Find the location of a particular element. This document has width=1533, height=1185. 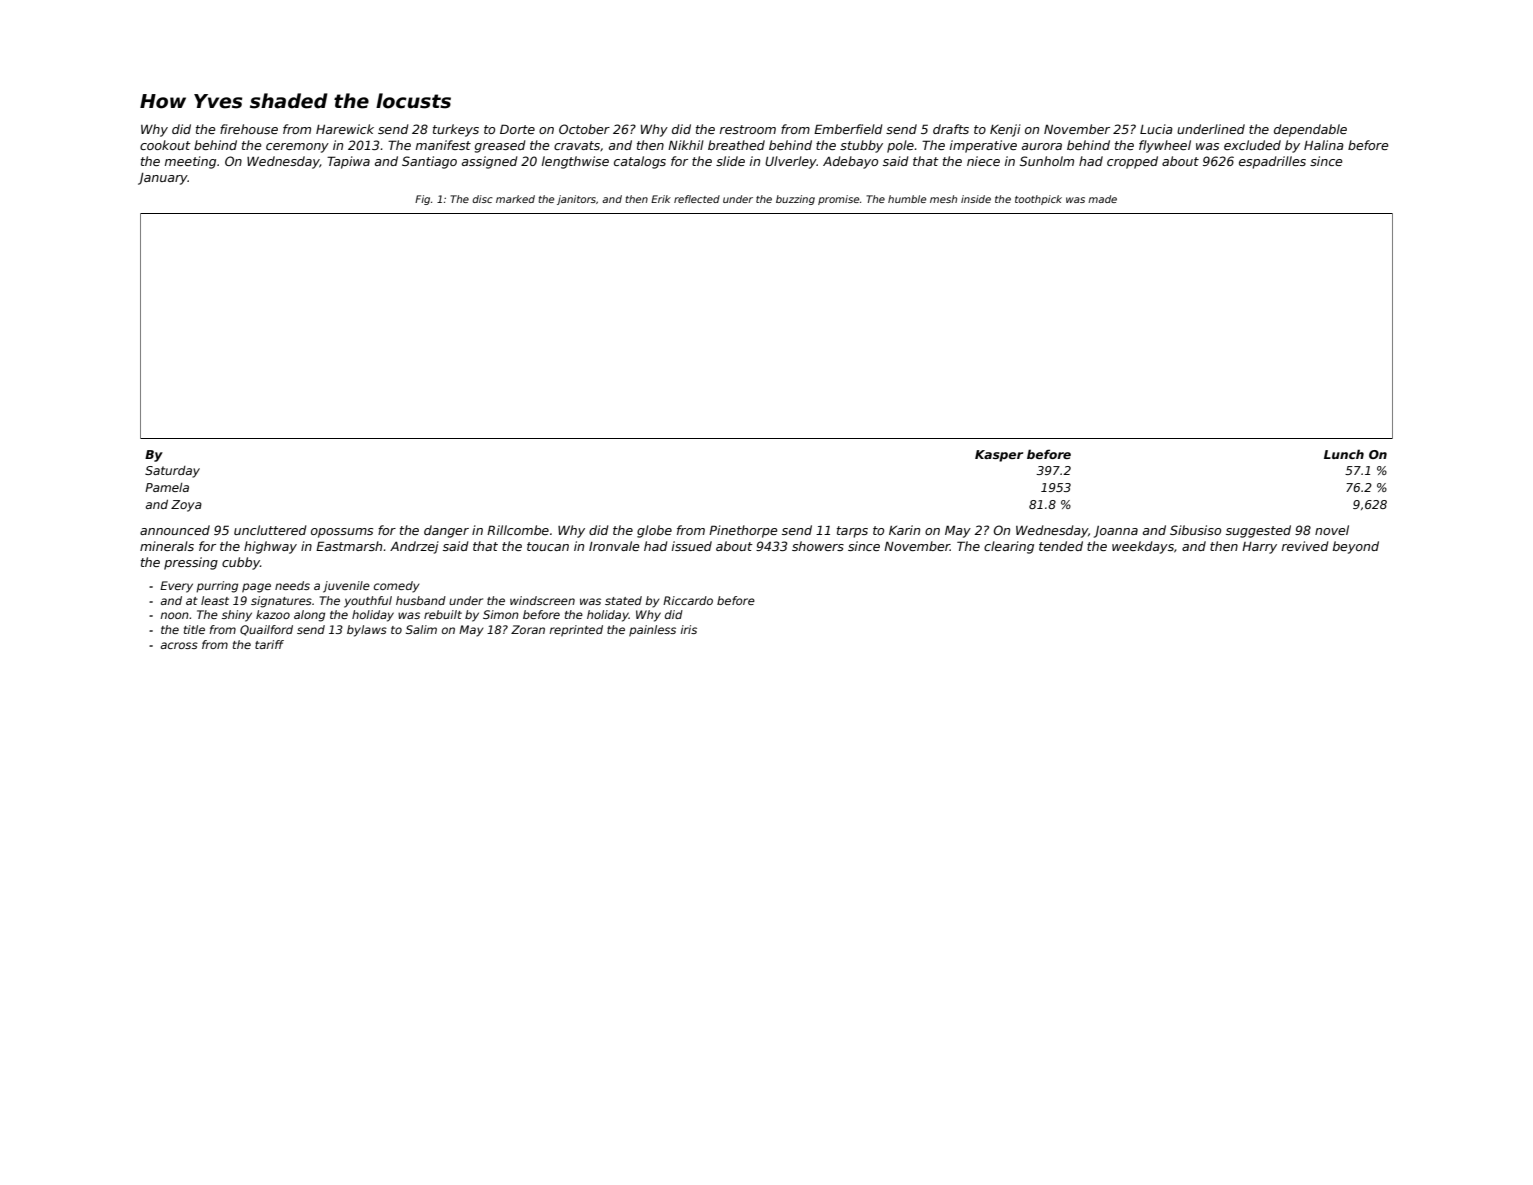

made is located at coordinates (1102, 199).
